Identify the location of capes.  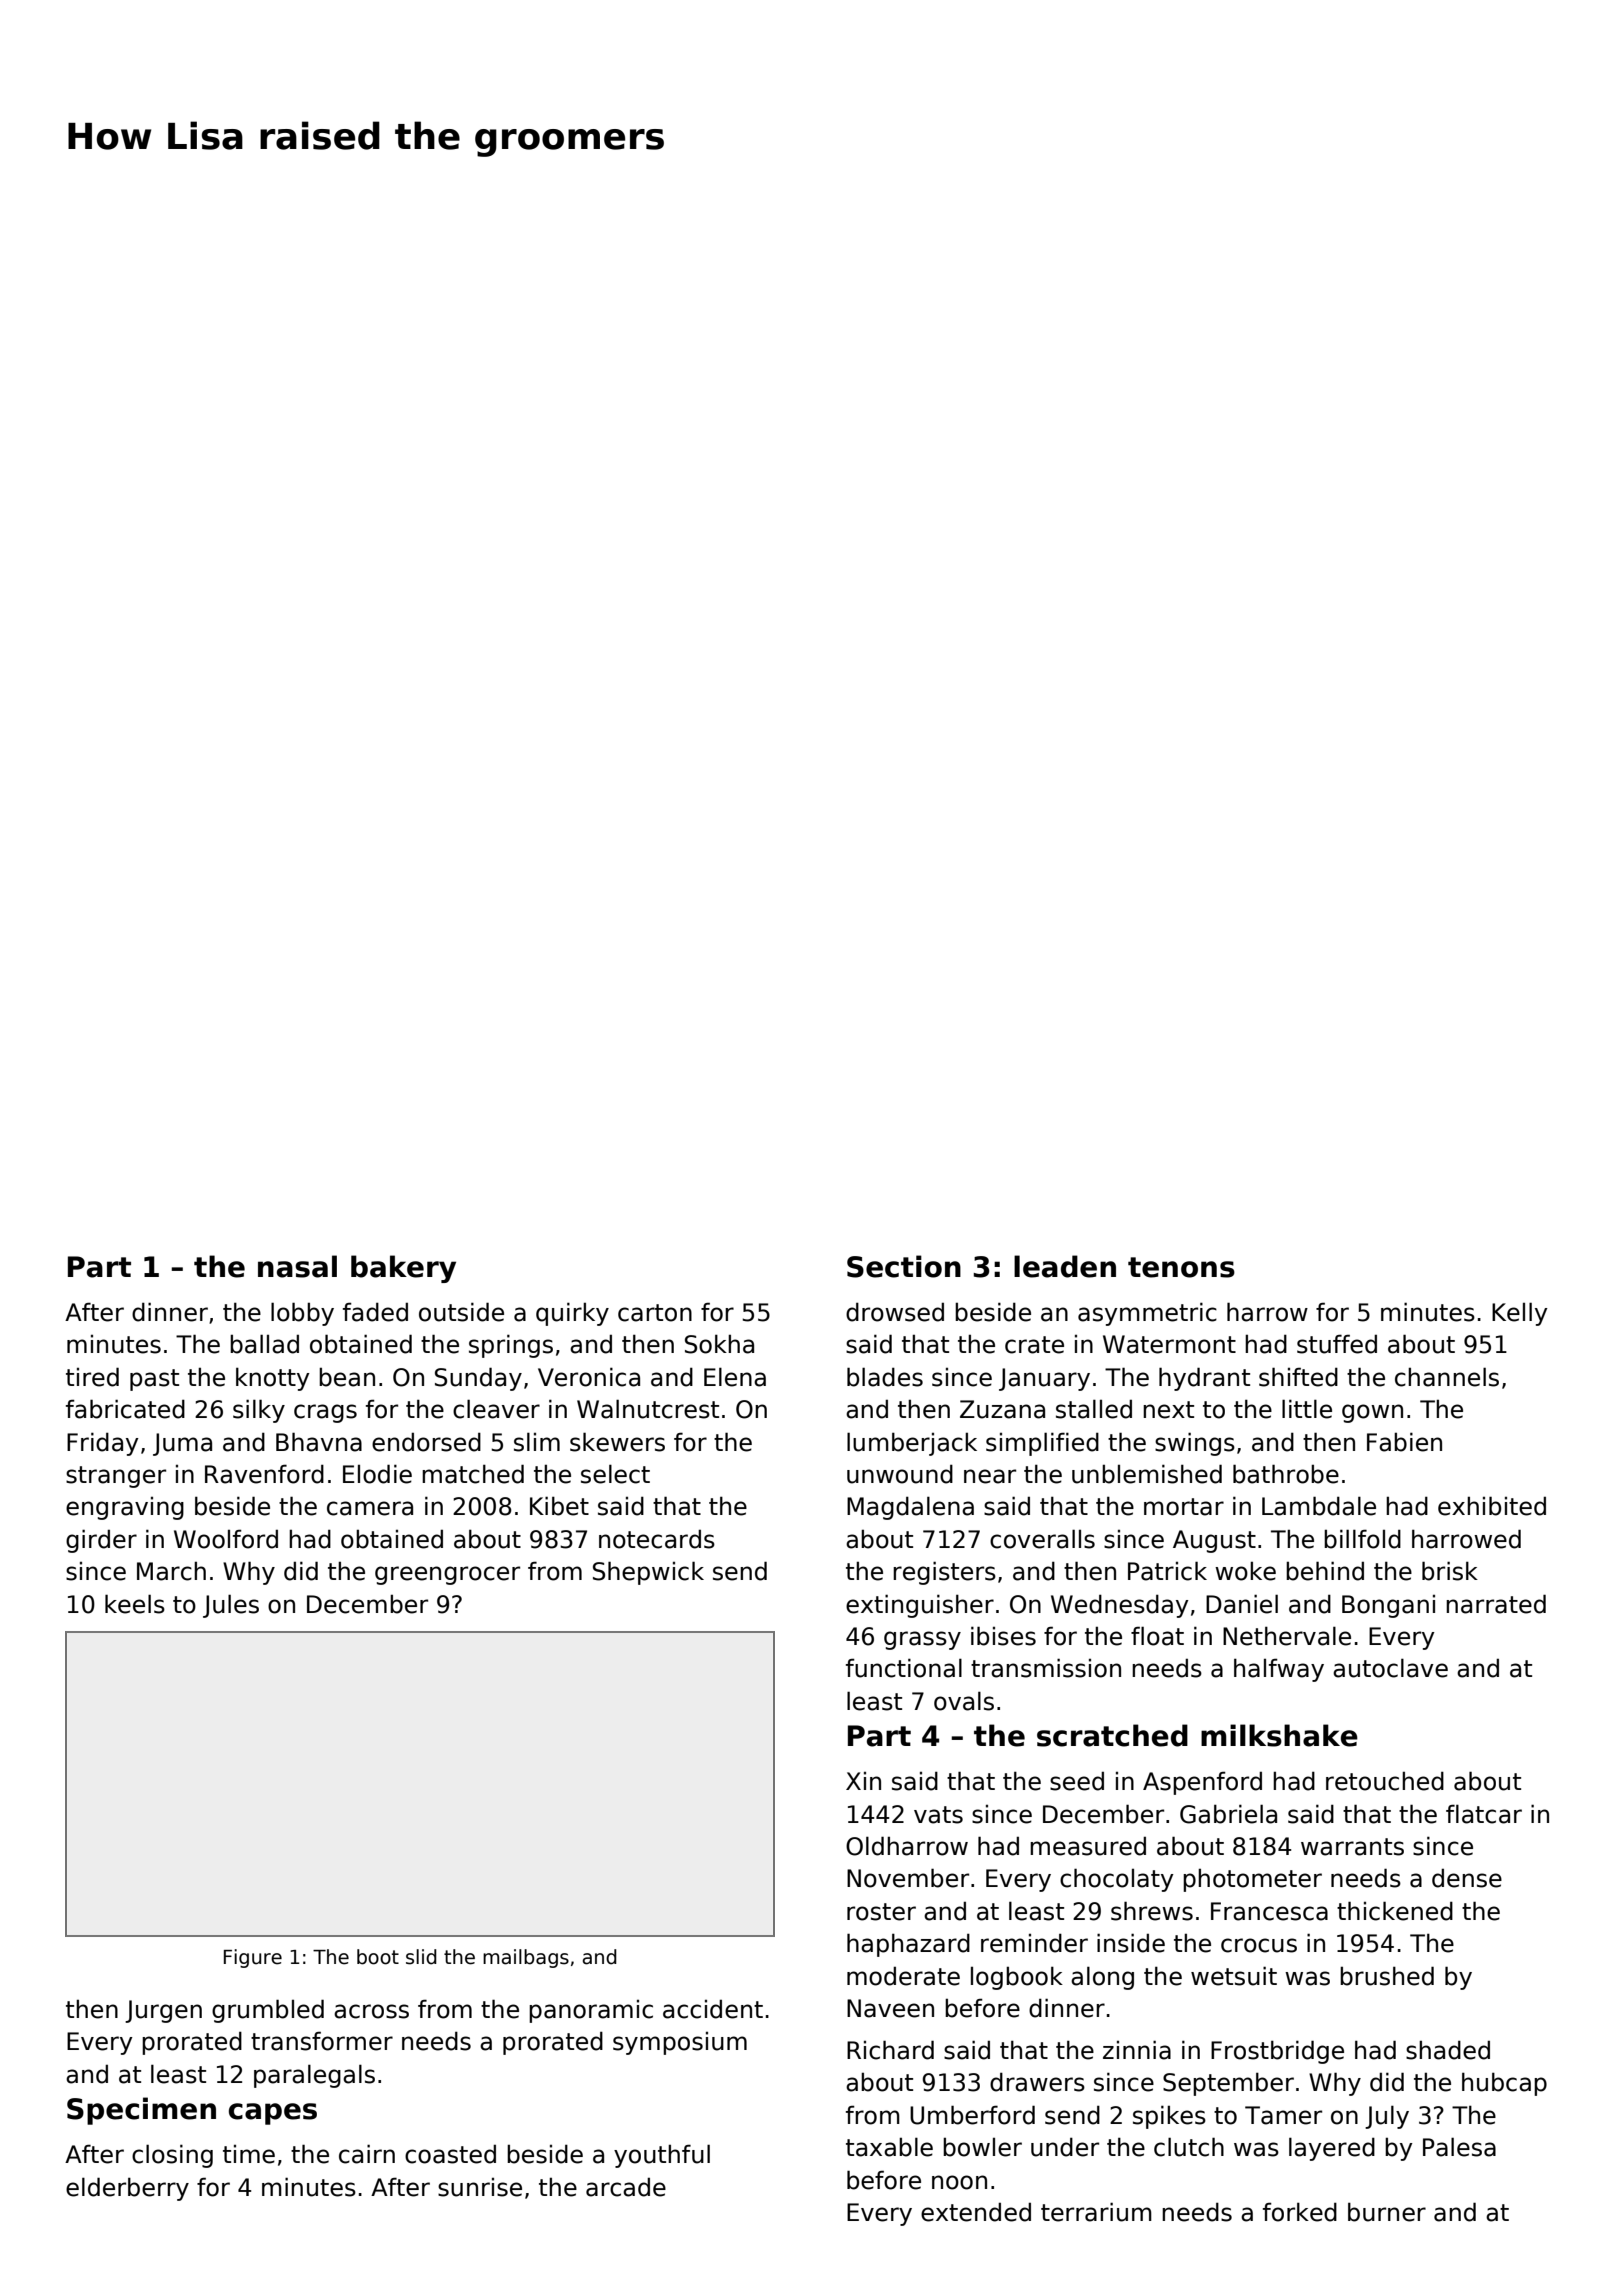
(273, 2114).
